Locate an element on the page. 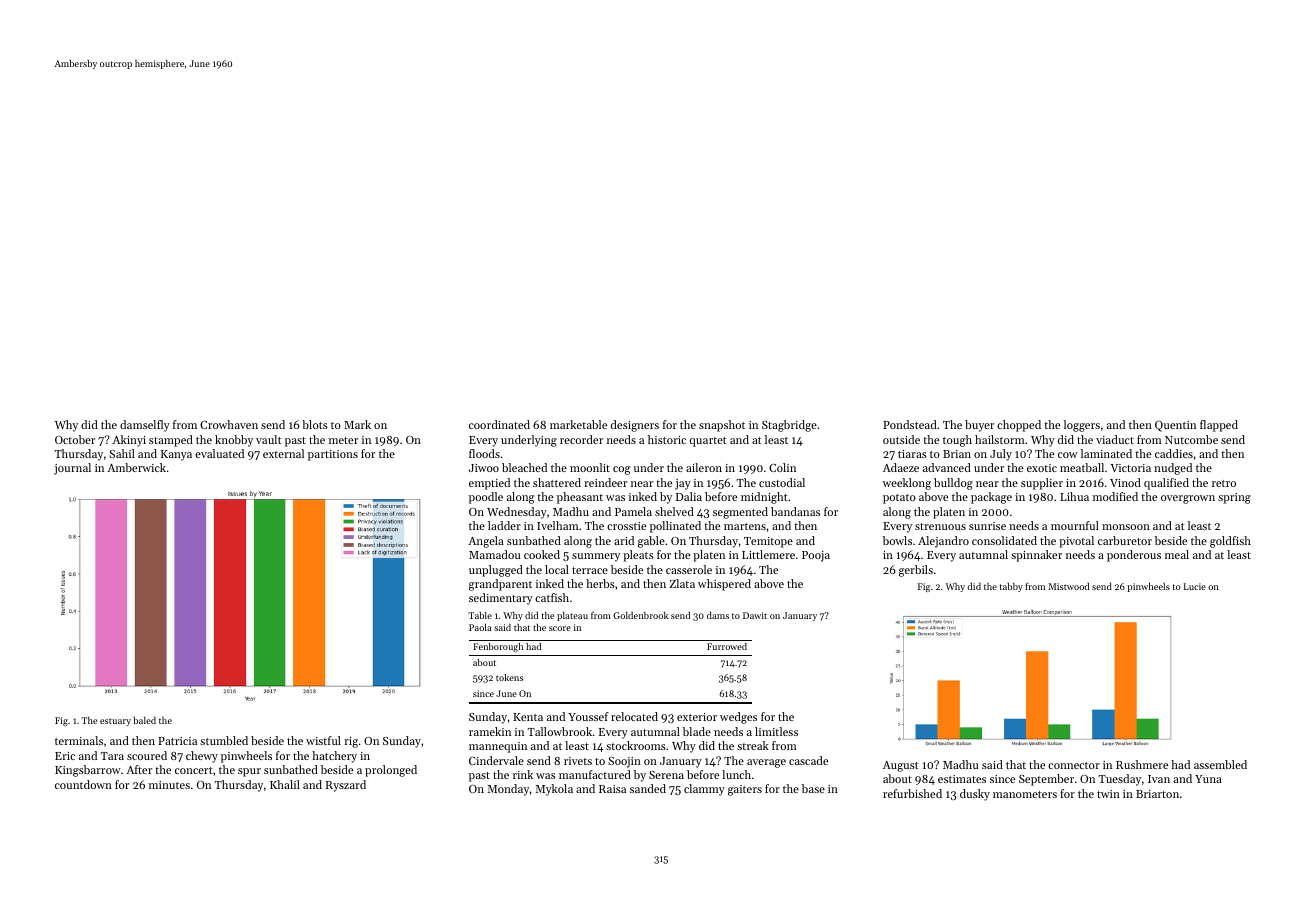  wistful is located at coordinates (323, 740).
